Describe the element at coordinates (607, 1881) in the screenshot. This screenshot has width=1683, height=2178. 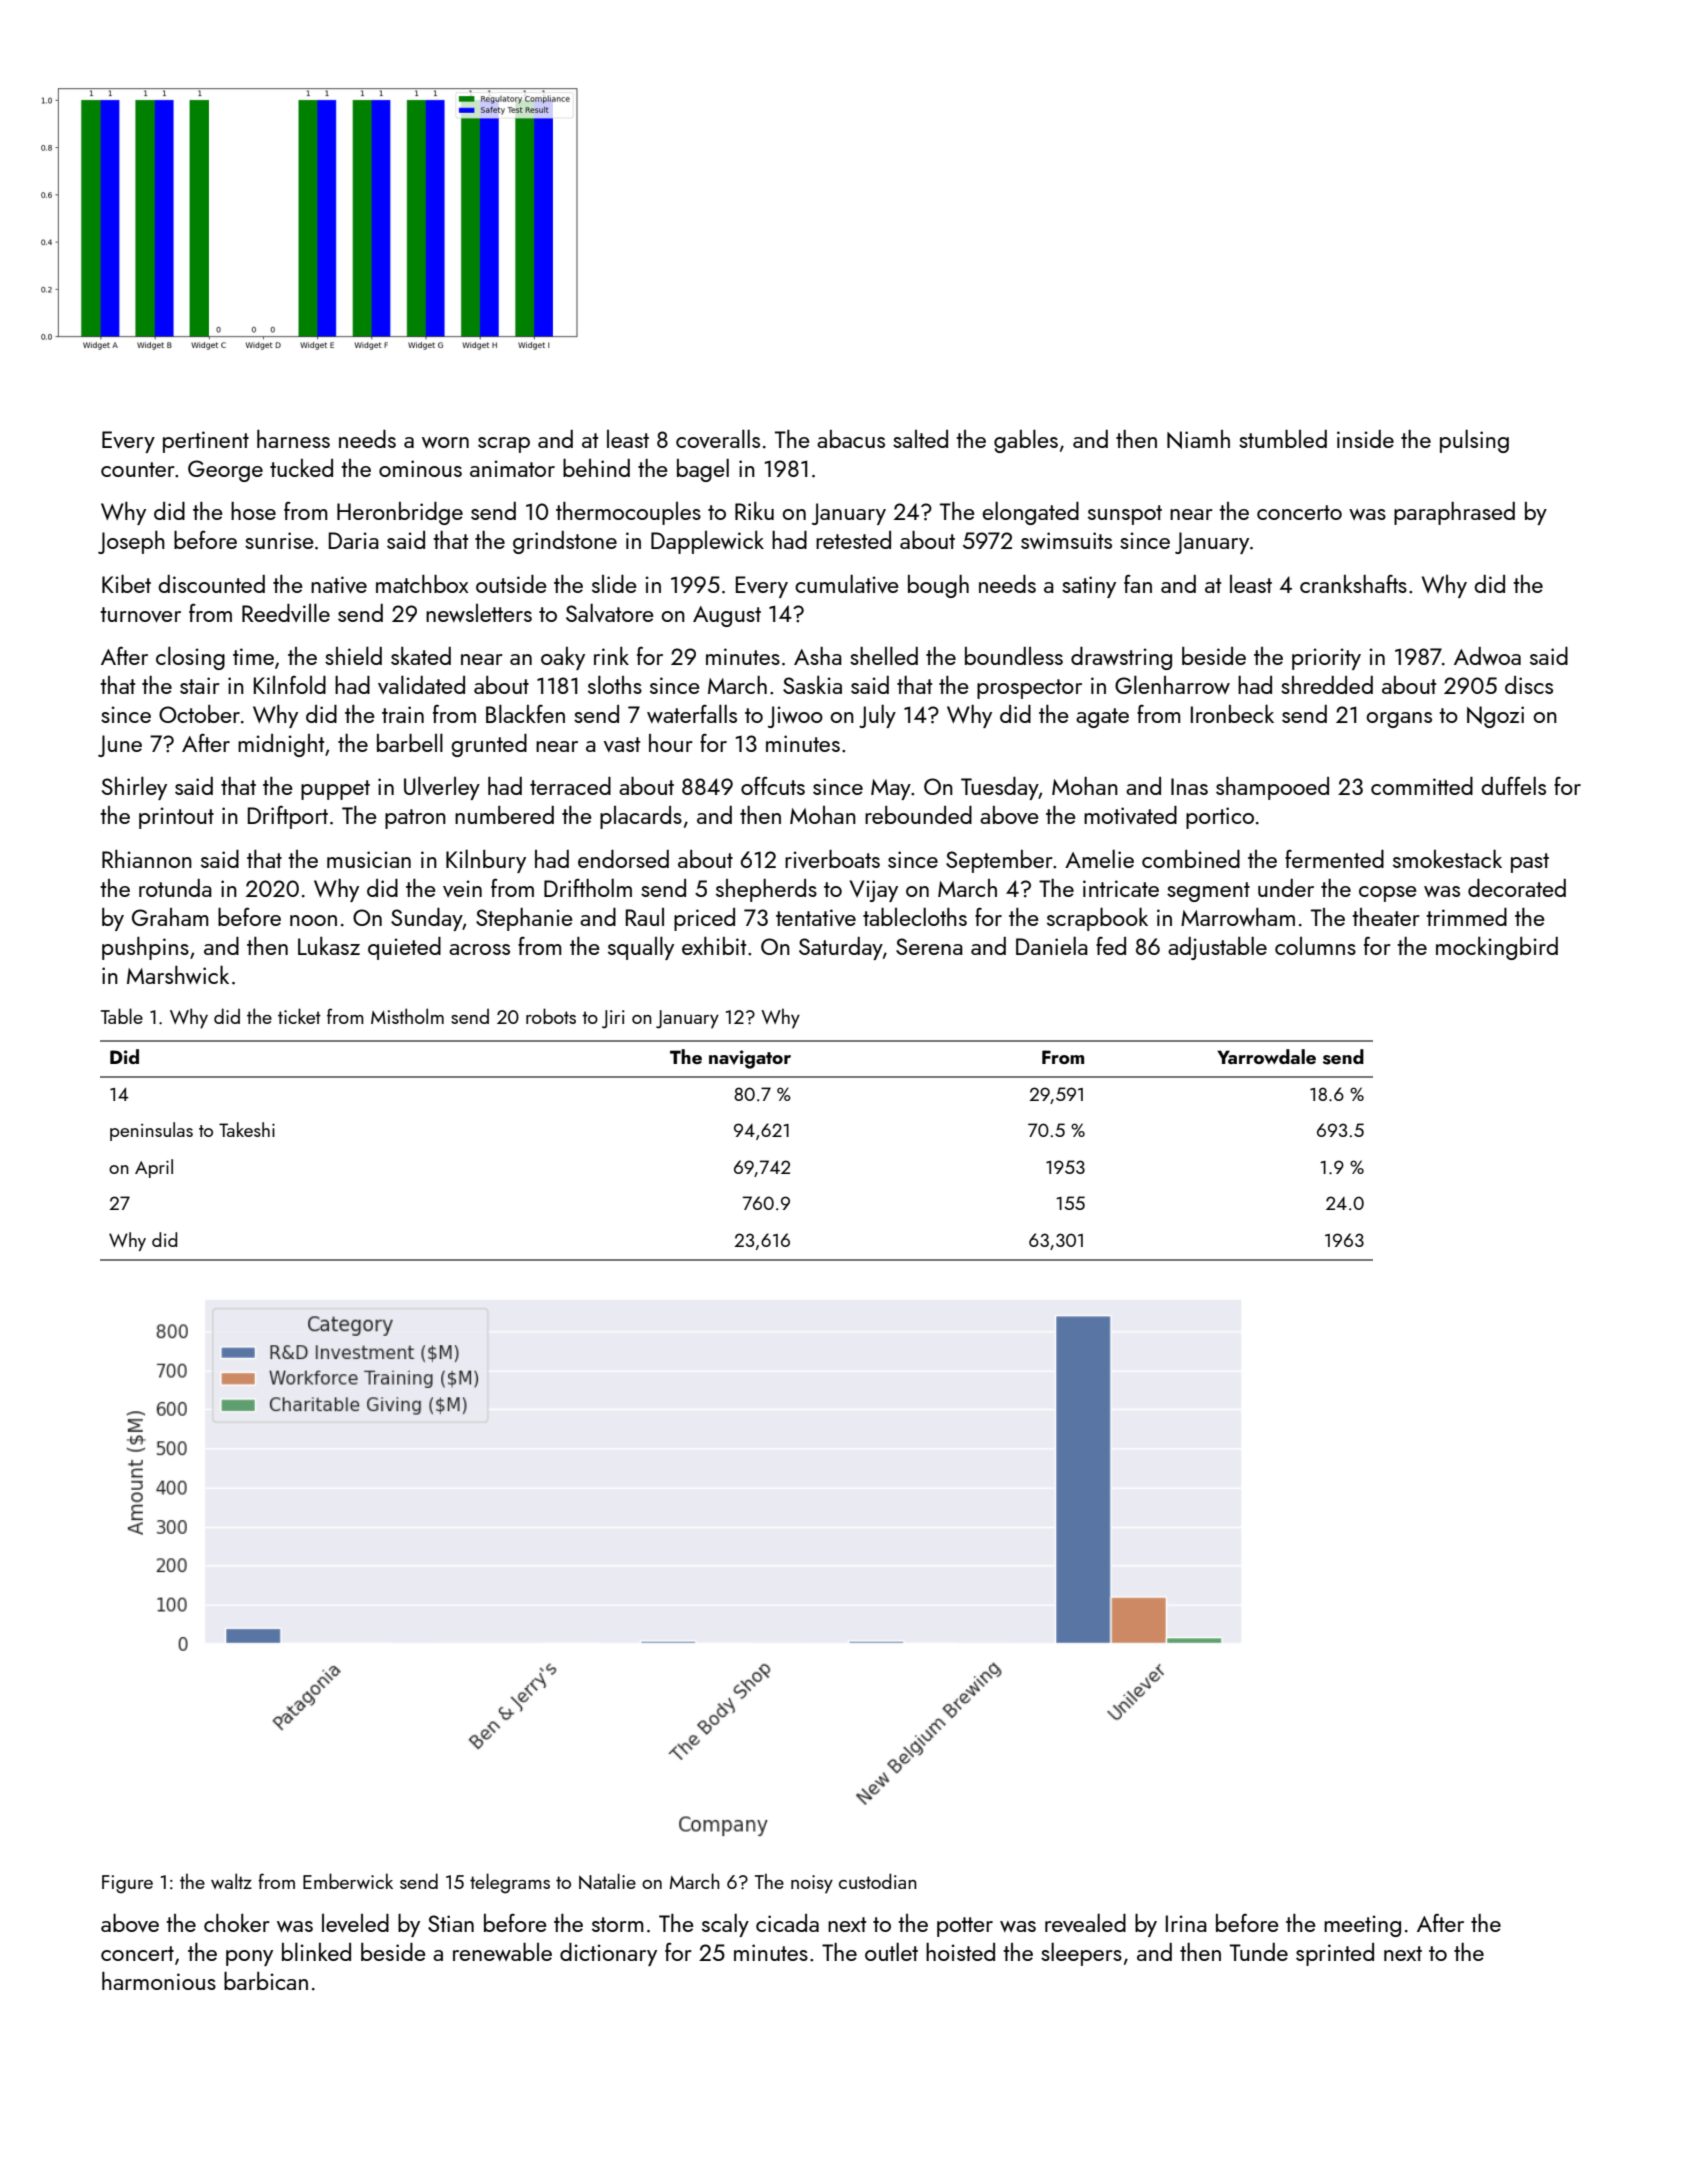
I see `Natalie` at that location.
